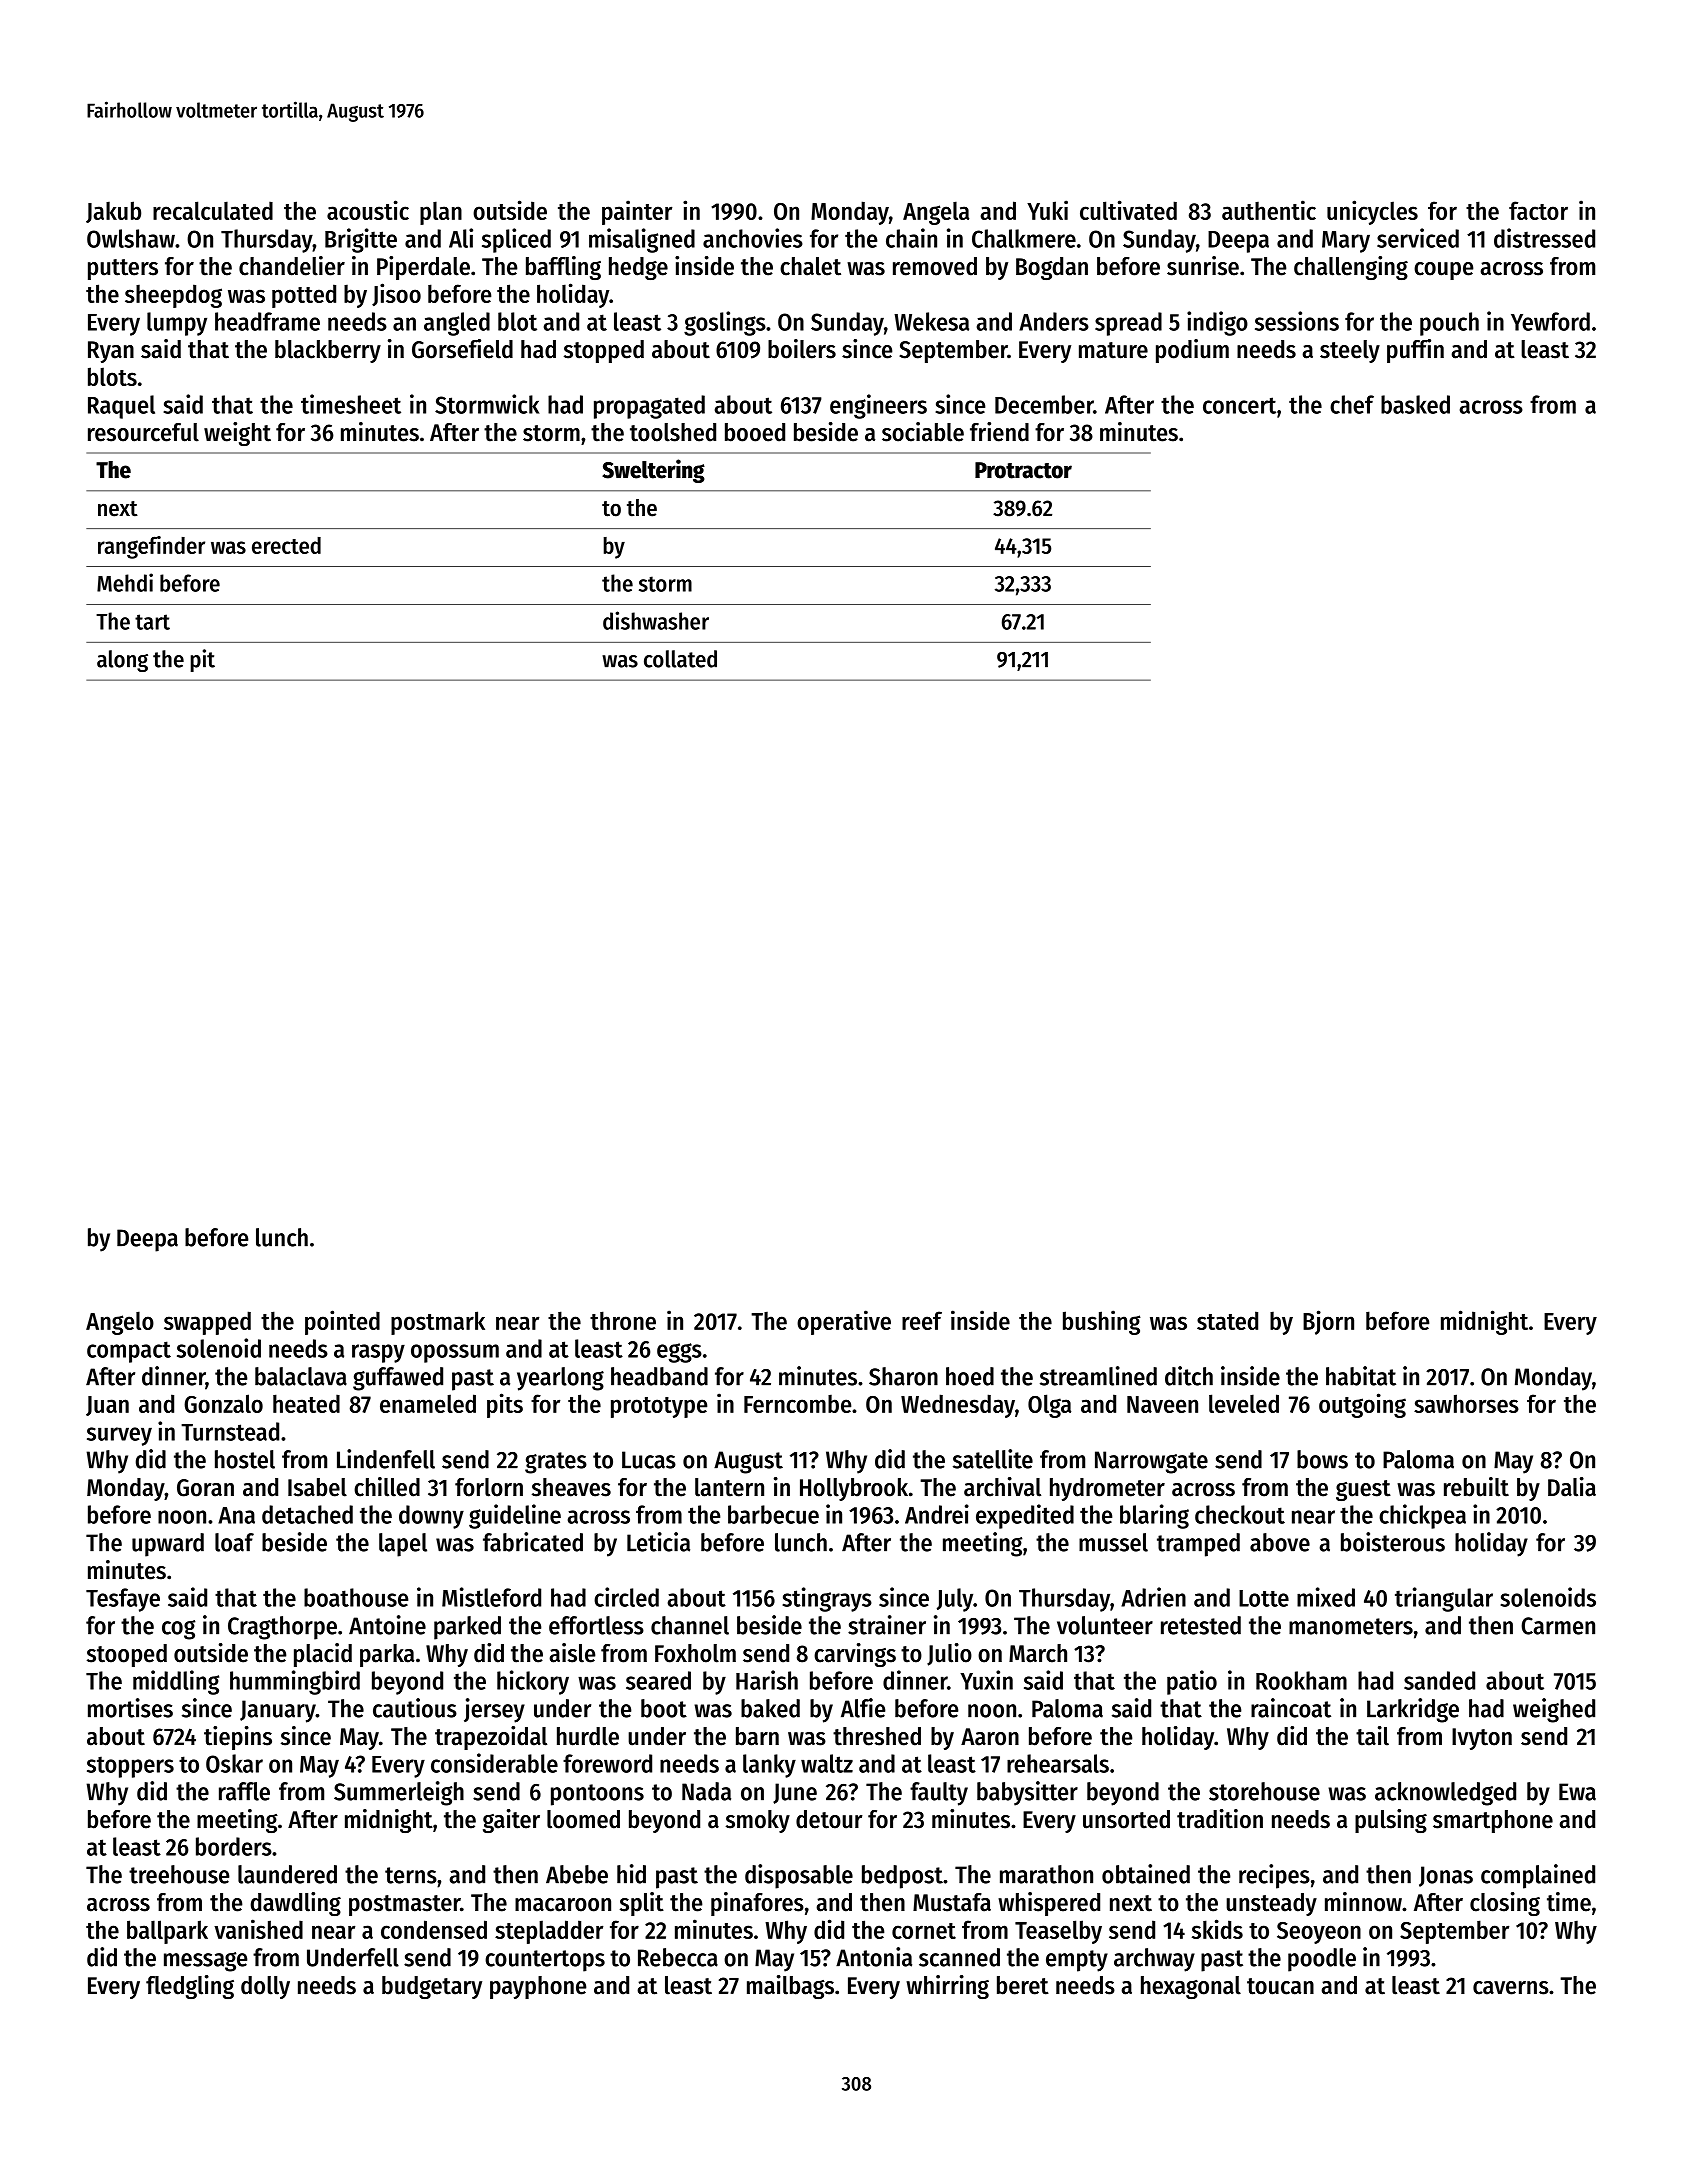 The image size is (1683, 2178). I want to click on painter, so click(637, 212).
